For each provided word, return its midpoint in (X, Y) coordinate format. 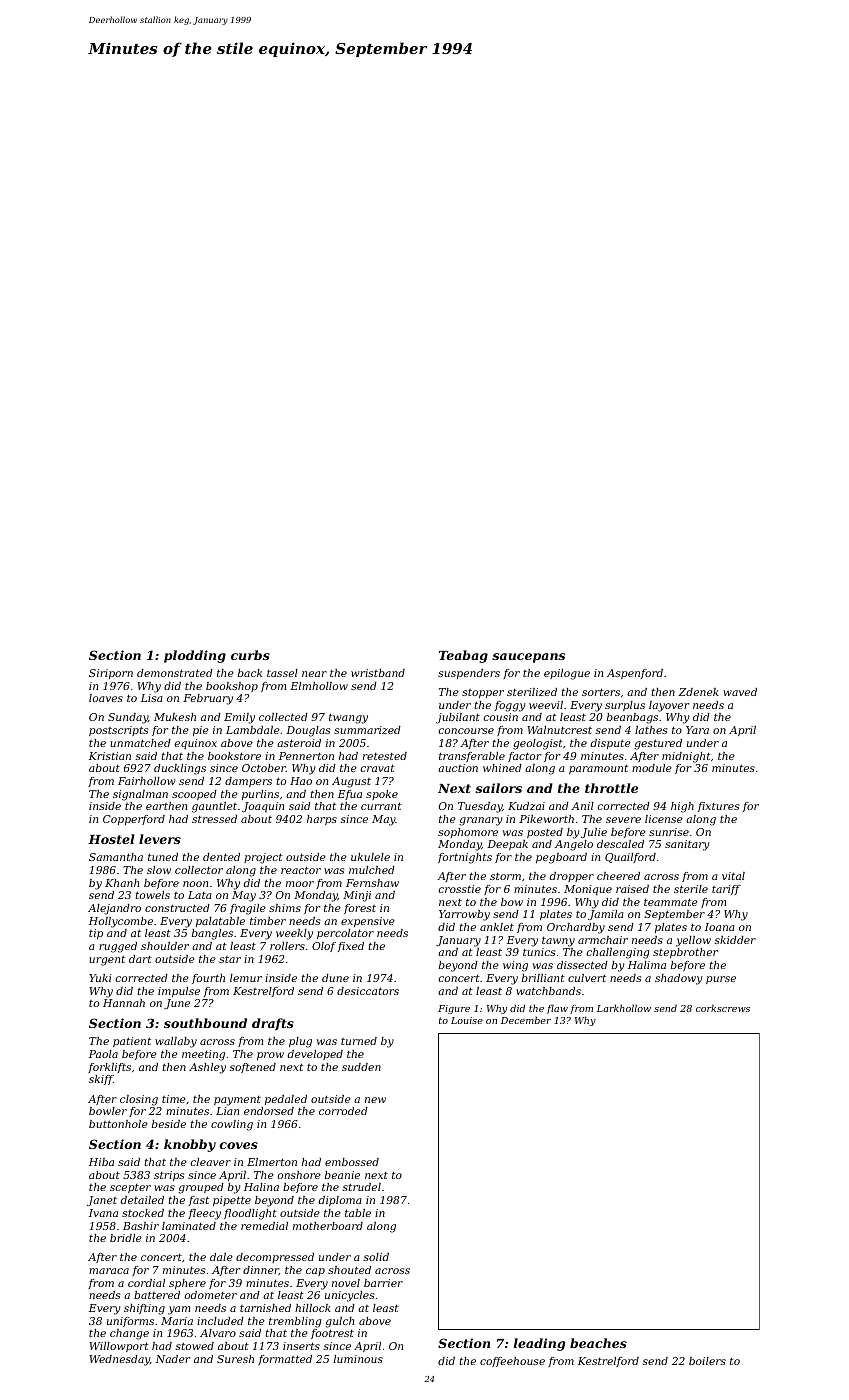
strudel (362, 1187)
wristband (378, 673)
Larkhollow (624, 1008)
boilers (707, 1361)
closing (139, 1100)
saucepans (528, 658)
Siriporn (111, 674)
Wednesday (119, 1360)
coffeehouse (512, 1362)
